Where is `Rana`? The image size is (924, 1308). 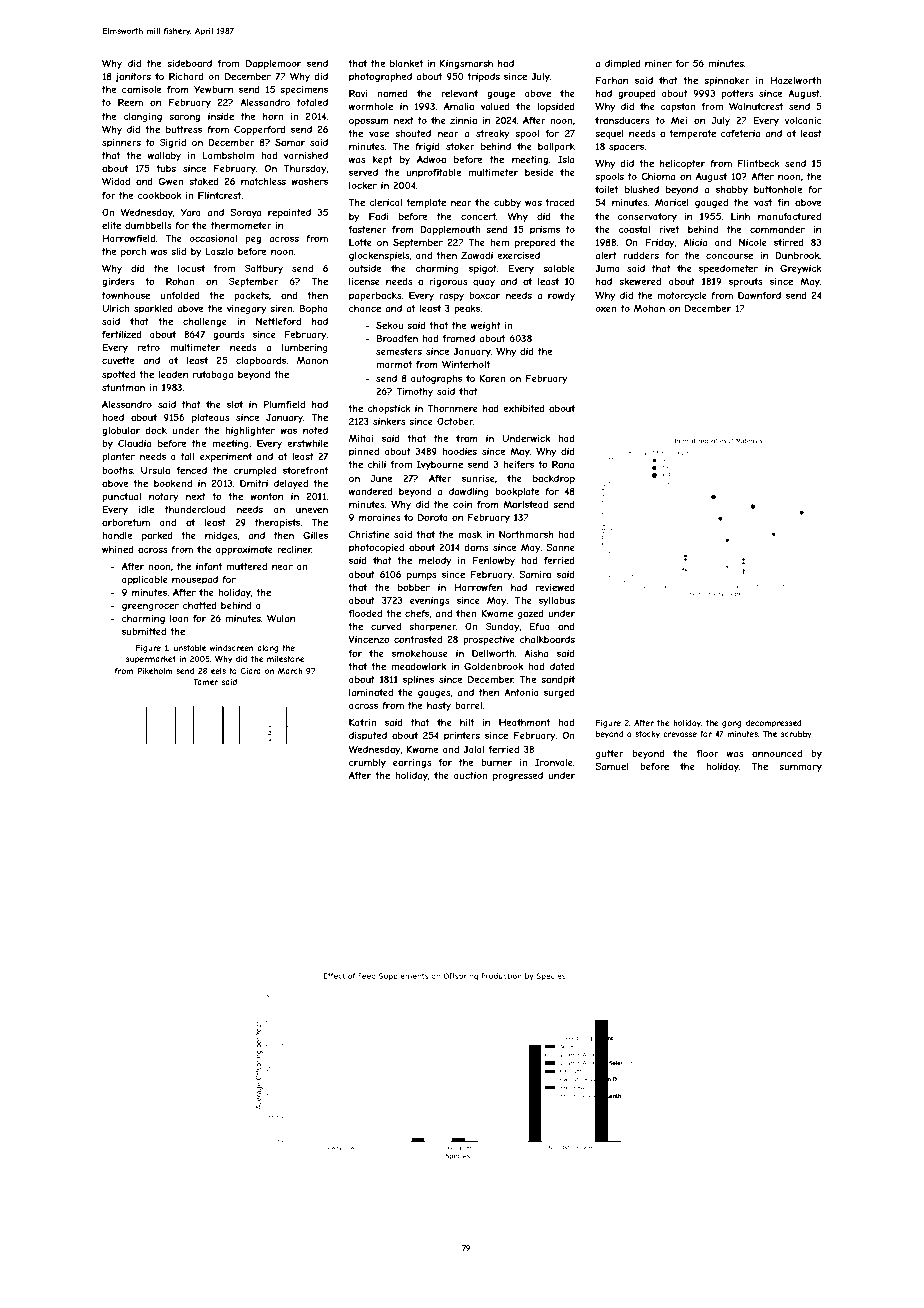 Rana is located at coordinates (563, 464).
